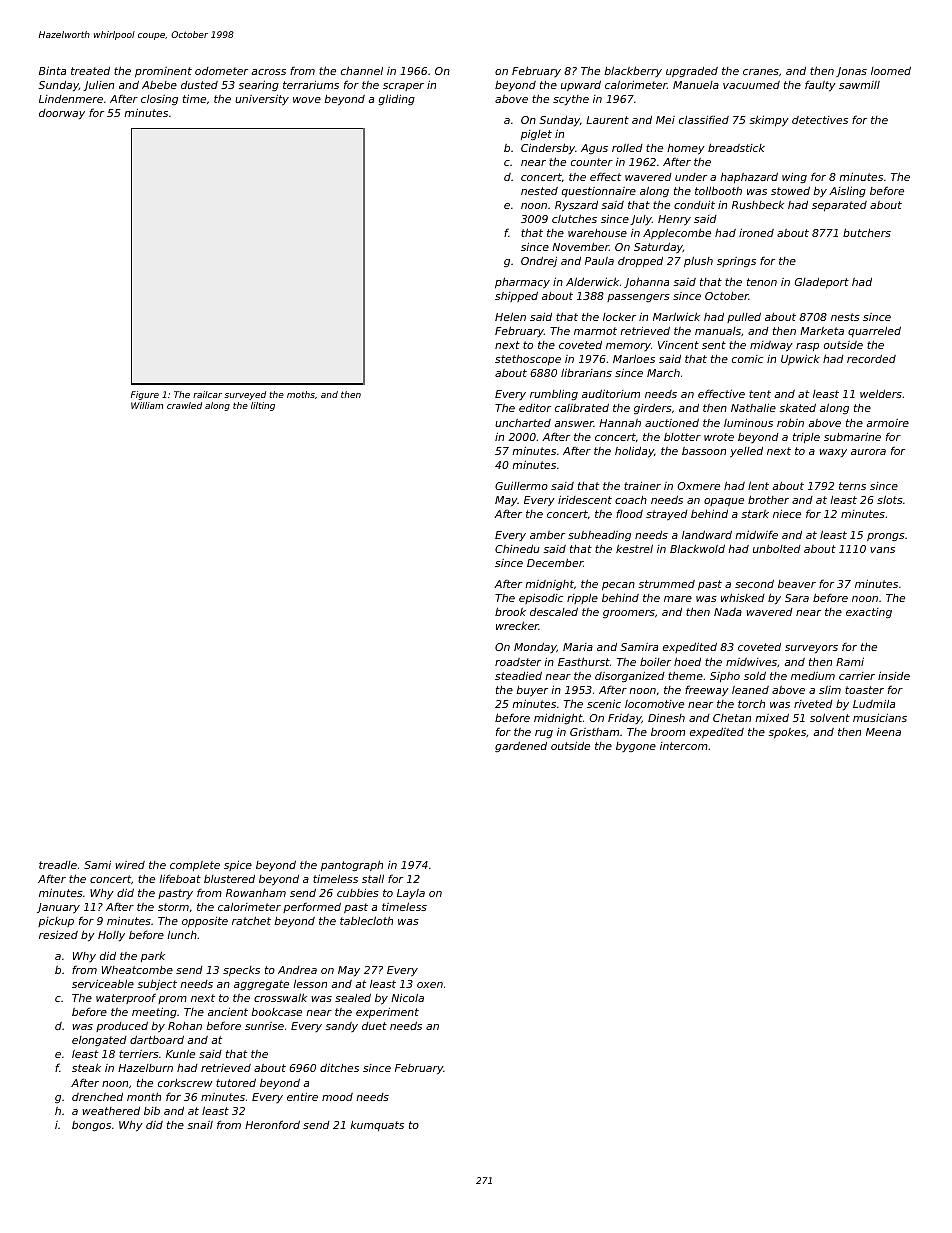 The width and height of the page is (952, 1233). I want to click on doorway, so click(62, 114).
